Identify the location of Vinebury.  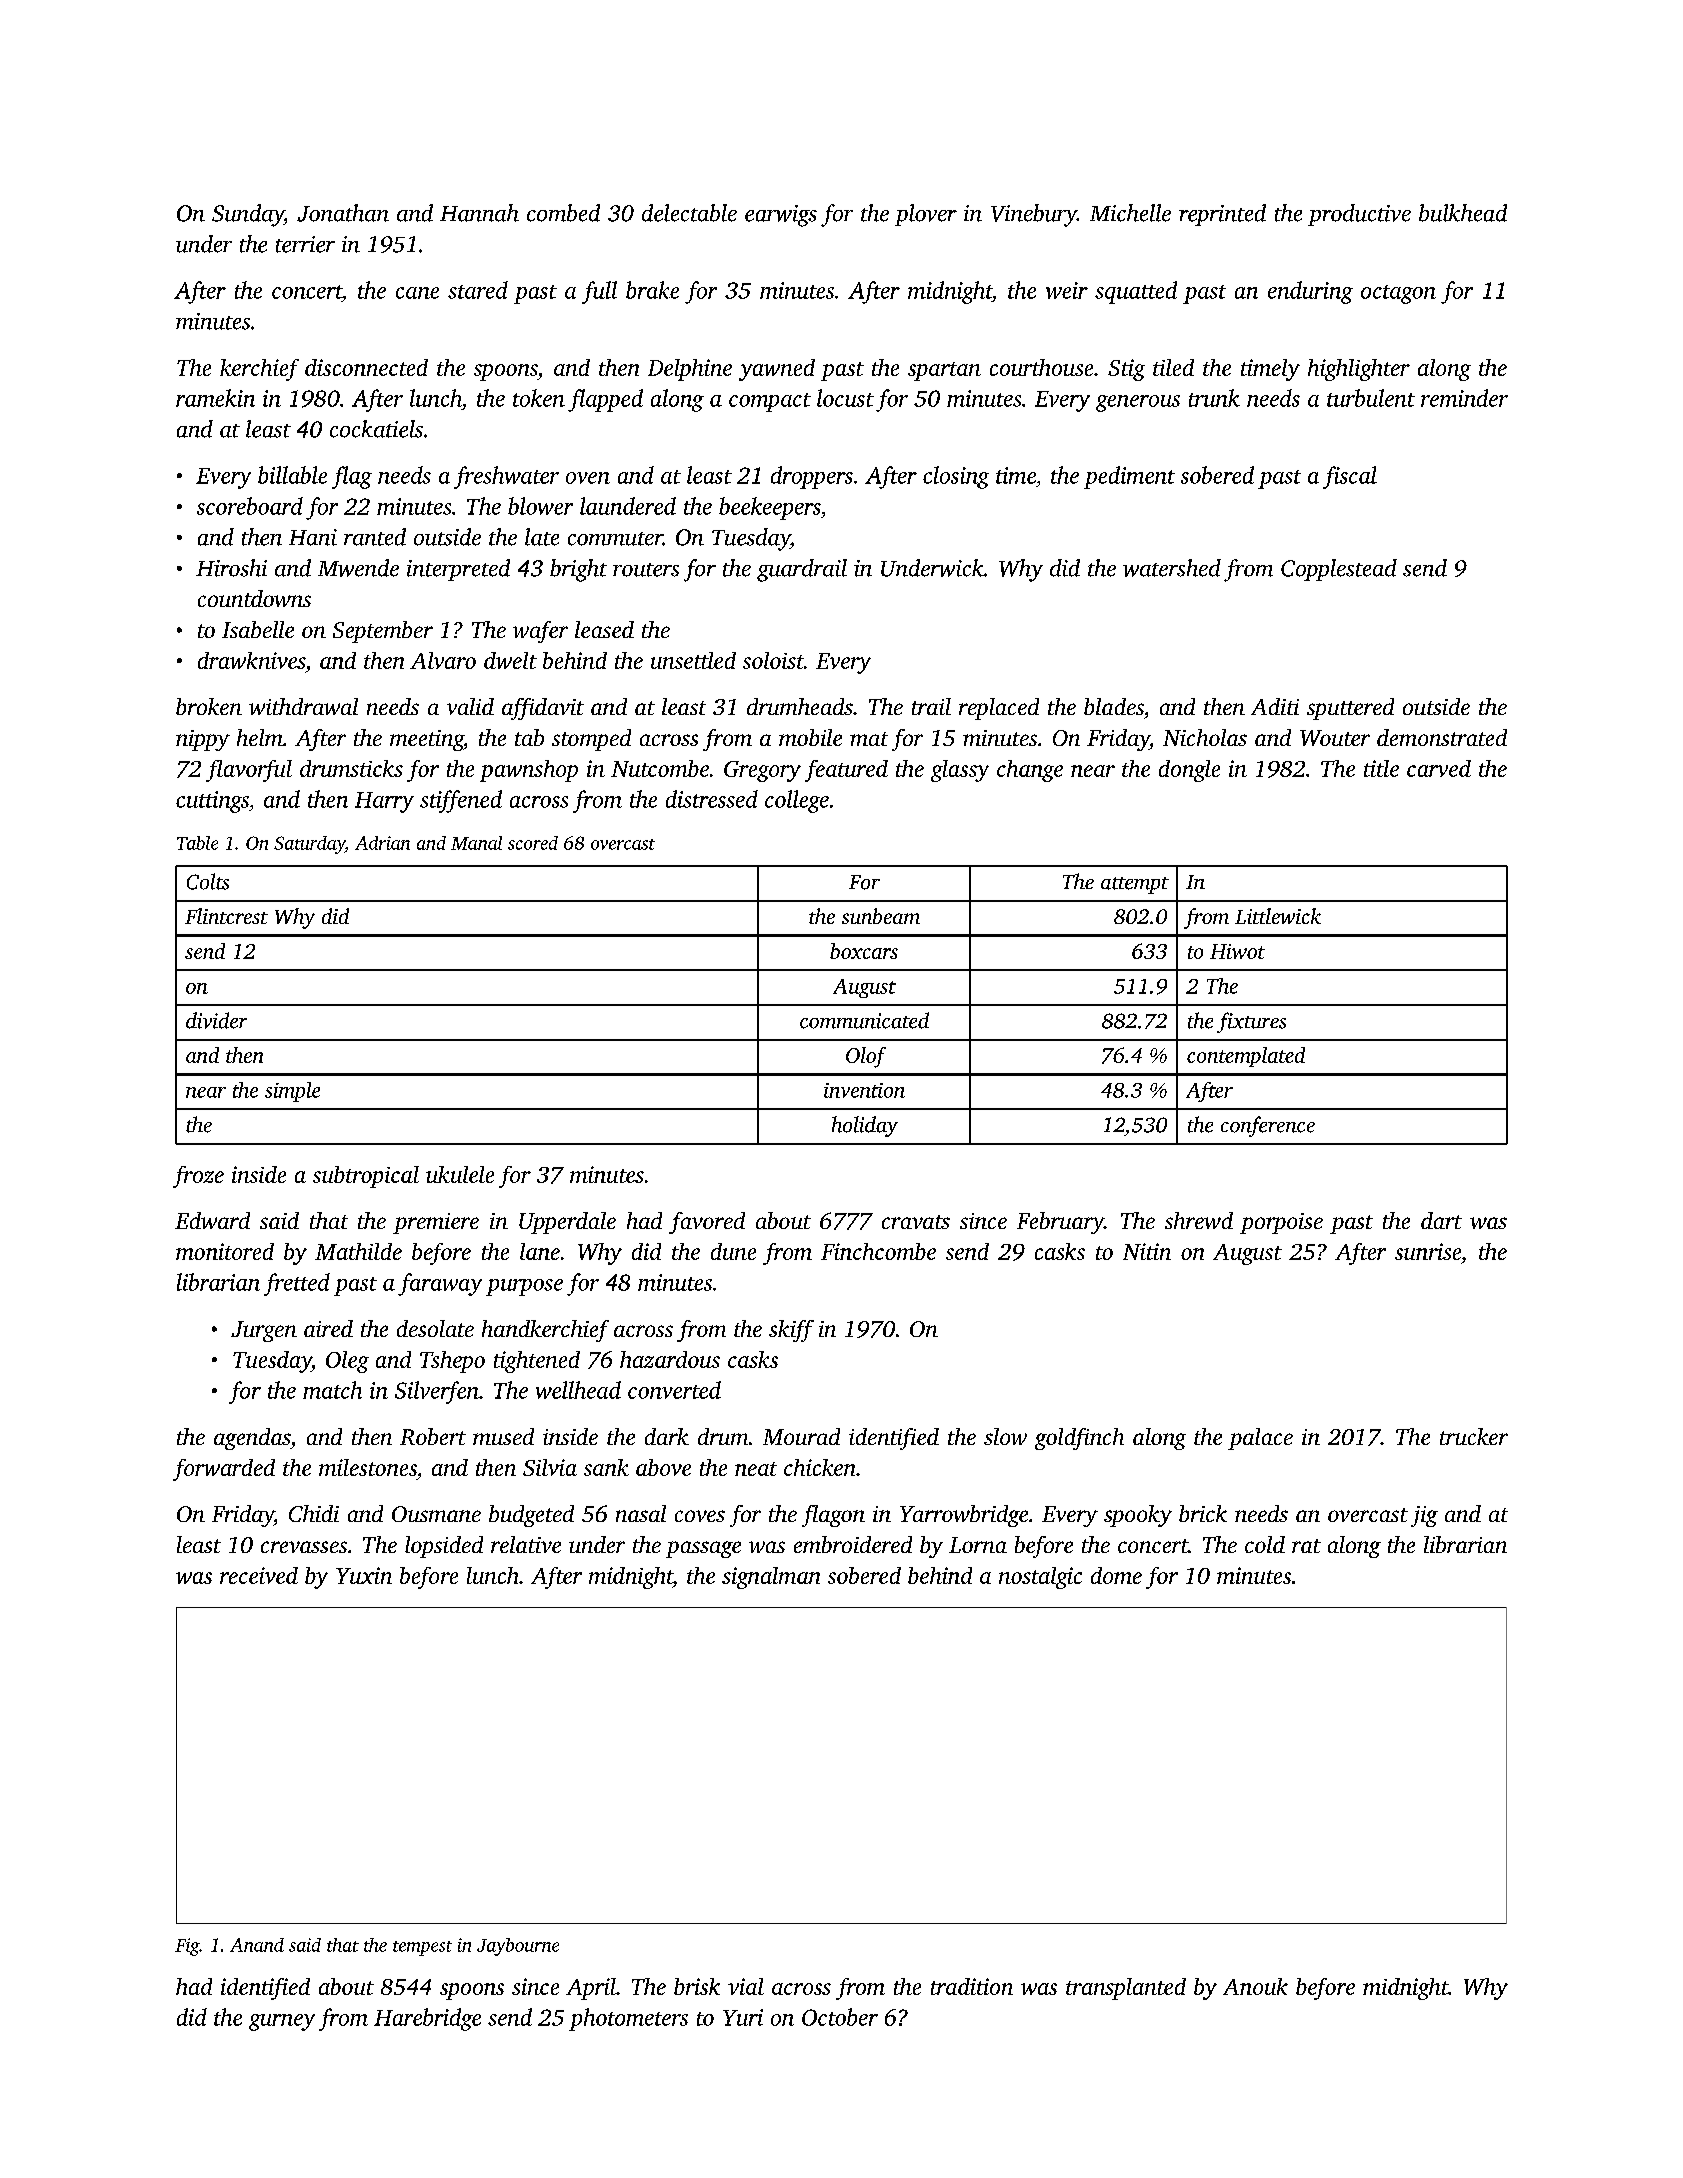
(1034, 215).
